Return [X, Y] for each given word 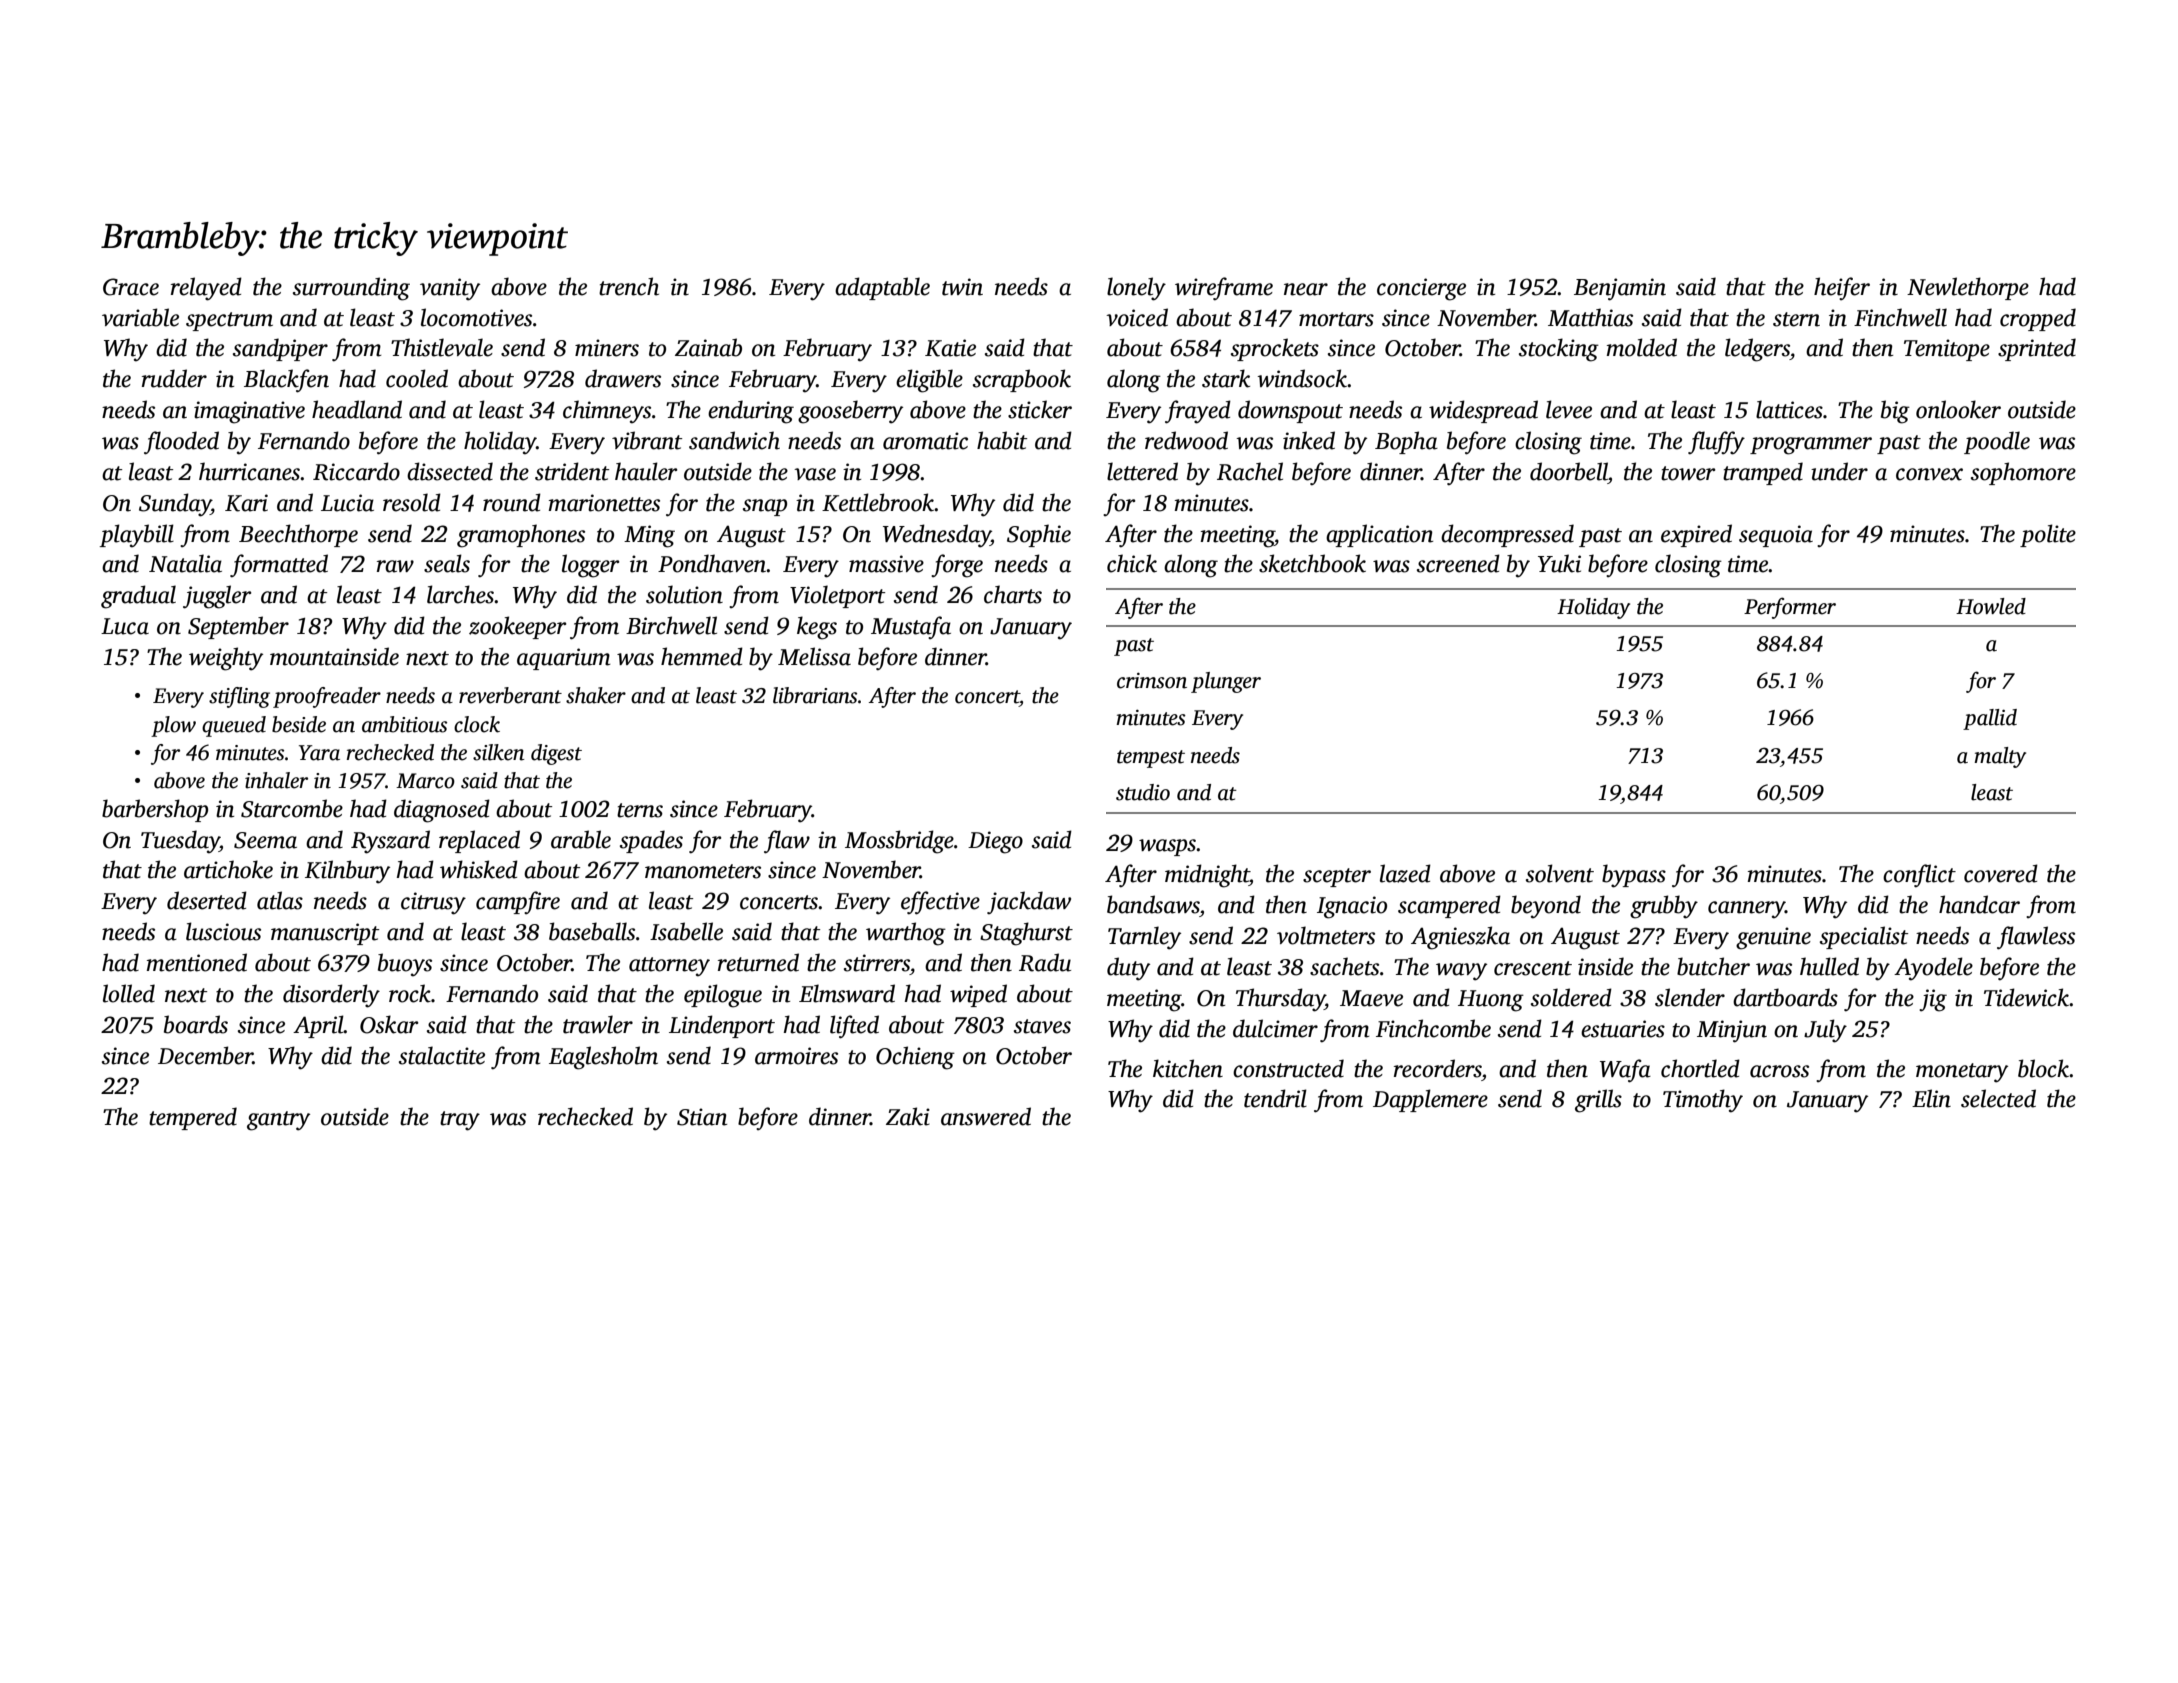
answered [986, 1116]
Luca [125, 626]
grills [1598, 1101]
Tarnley [1144, 938]
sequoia [1776, 536]
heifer [1842, 288]
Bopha [1406, 442]
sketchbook [1312, 563]
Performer [1790, 608]
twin [962, 287]
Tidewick [2026, 997]
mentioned [197, 962]
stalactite [442, 1055]
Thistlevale [442, 347]
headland [357, 409]
